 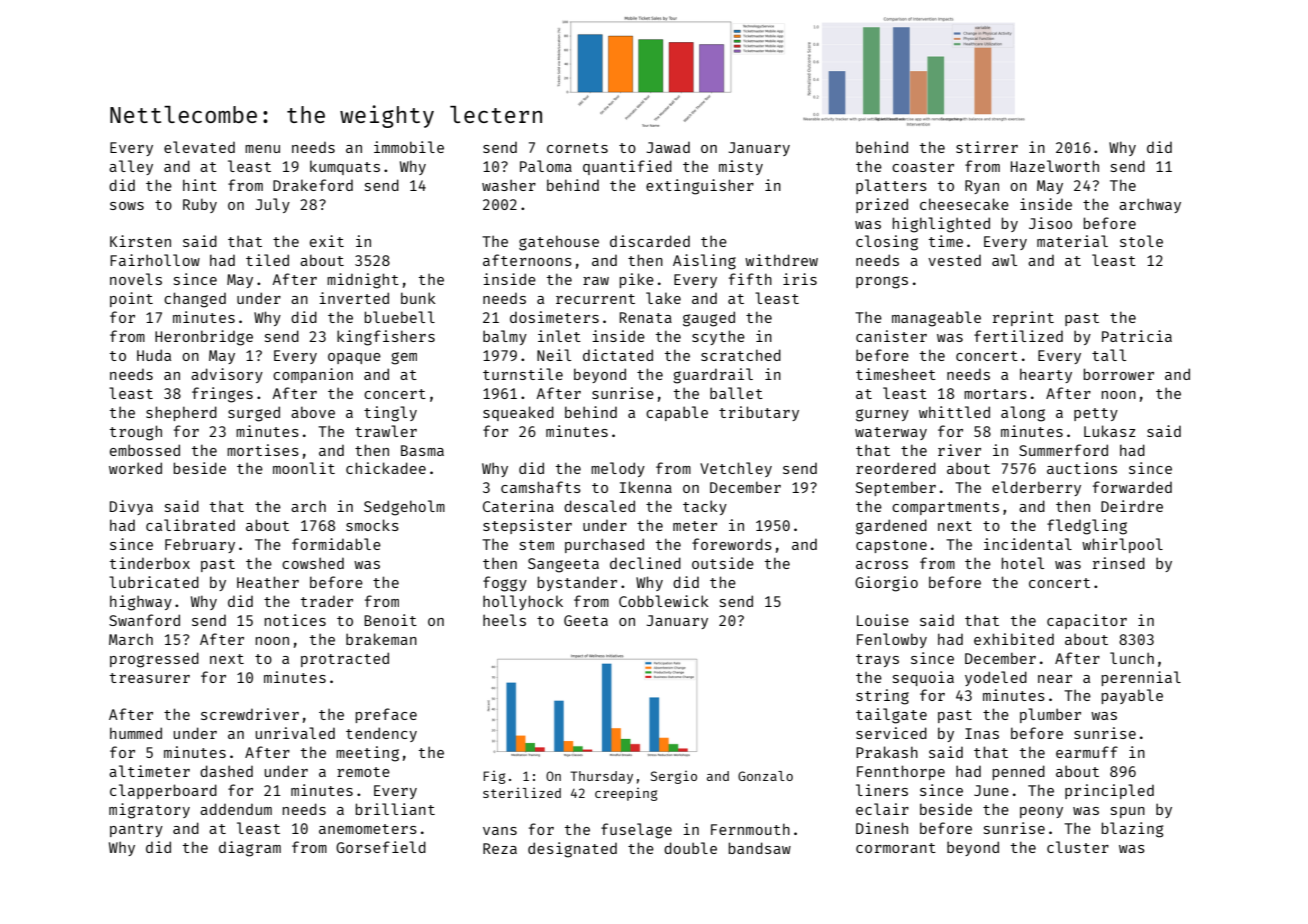 What do you see at coordinates (304, 468) in the page?
I see `moonlit` at bounding box center [304, 468].
